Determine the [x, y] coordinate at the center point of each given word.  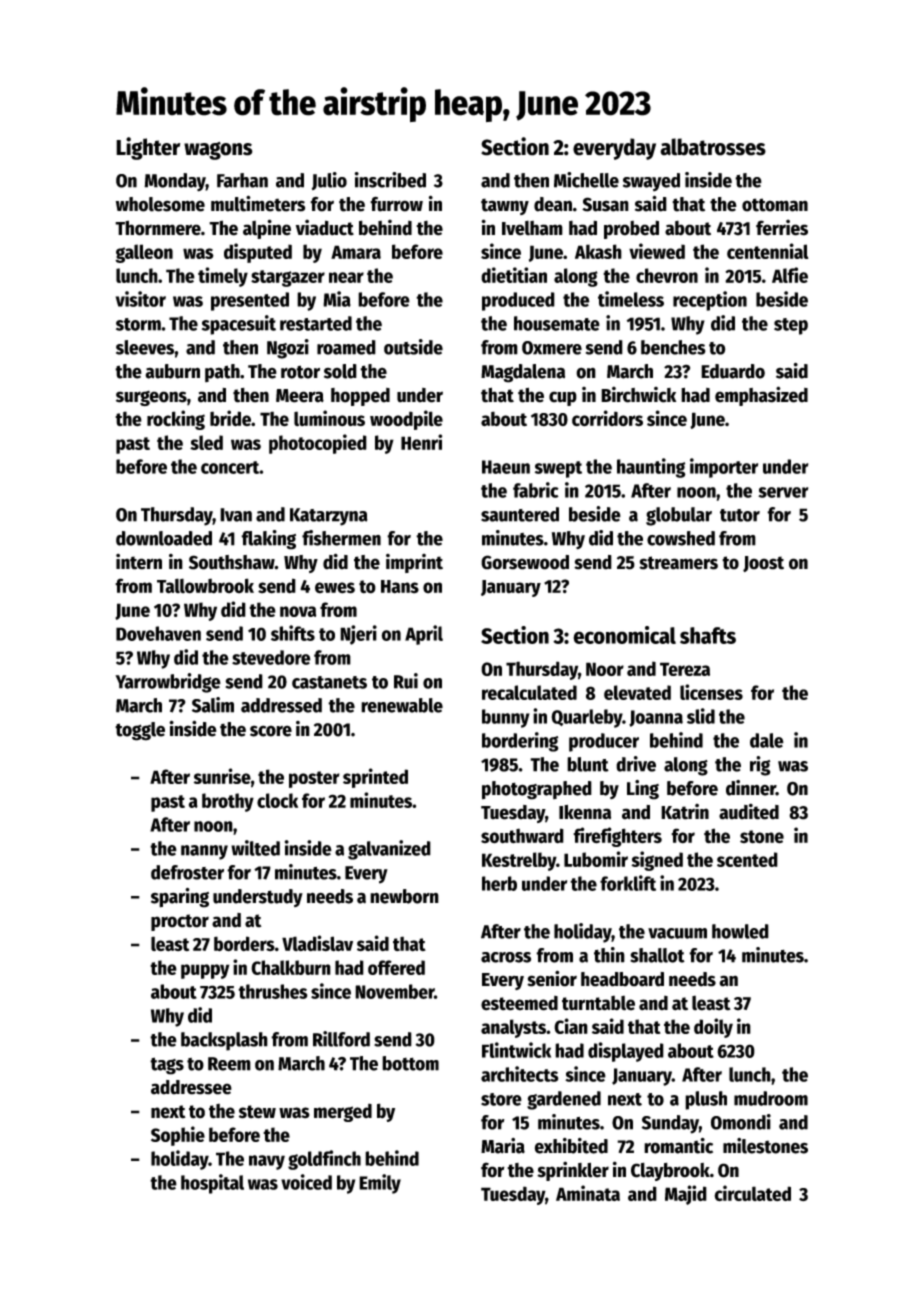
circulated [752, 1193]
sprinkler [573, 1171]
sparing [180, 898]
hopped [360, 397]
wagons [218, 151]
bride [230, 418]
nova [298, 611]
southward [522, 836]
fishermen [341, 538]
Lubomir [596, 859]
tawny [505, 206]
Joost [763, 564]
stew [257, 1112]
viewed [657, 251]
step [791, 326]
